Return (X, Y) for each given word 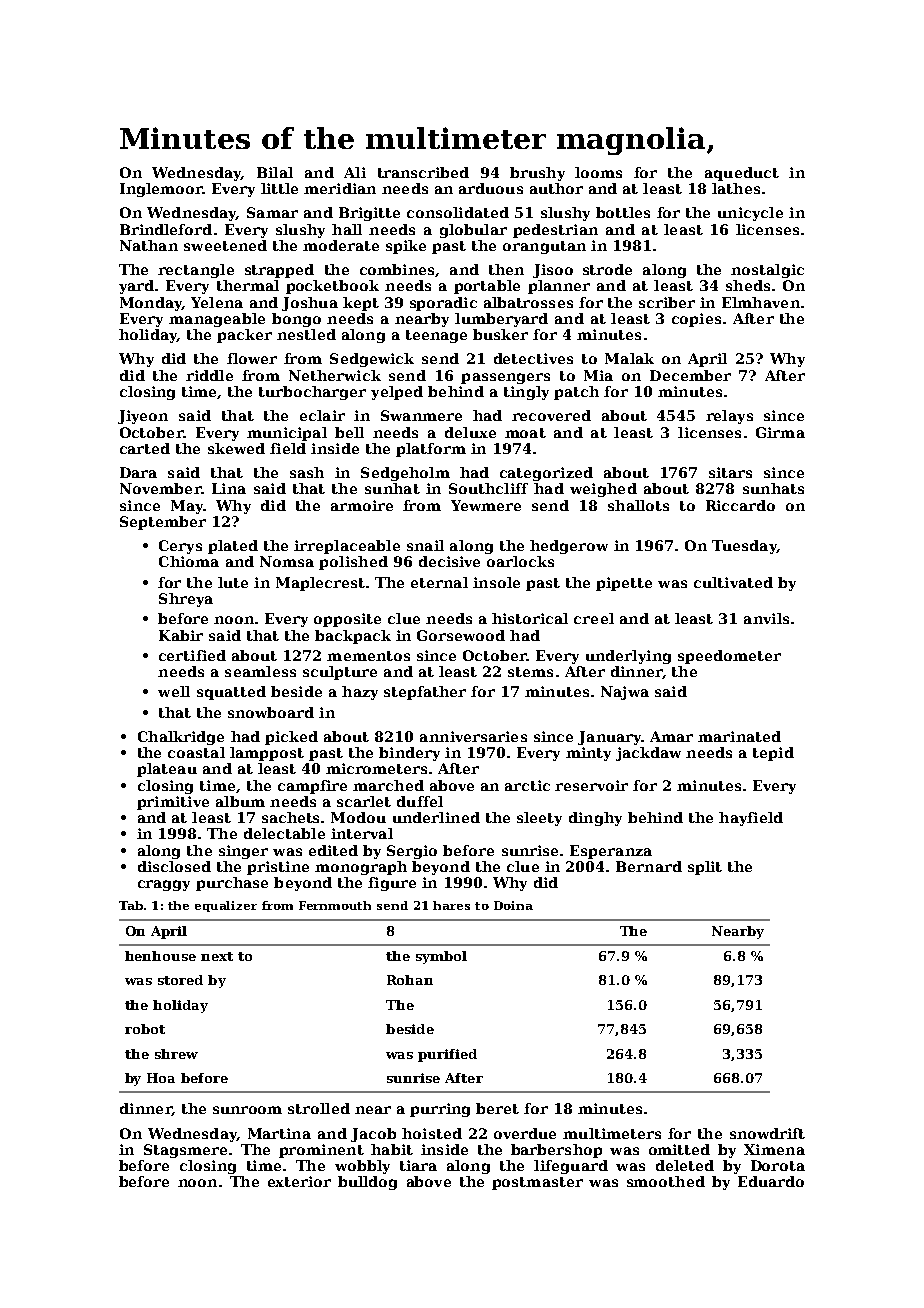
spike (406, 247)
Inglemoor (161, 190)
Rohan (410, 980)
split (705, 868)
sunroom (247, 1110)
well (174, 691)
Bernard (649, 866)
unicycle (750, 214)
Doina (513, 905)
